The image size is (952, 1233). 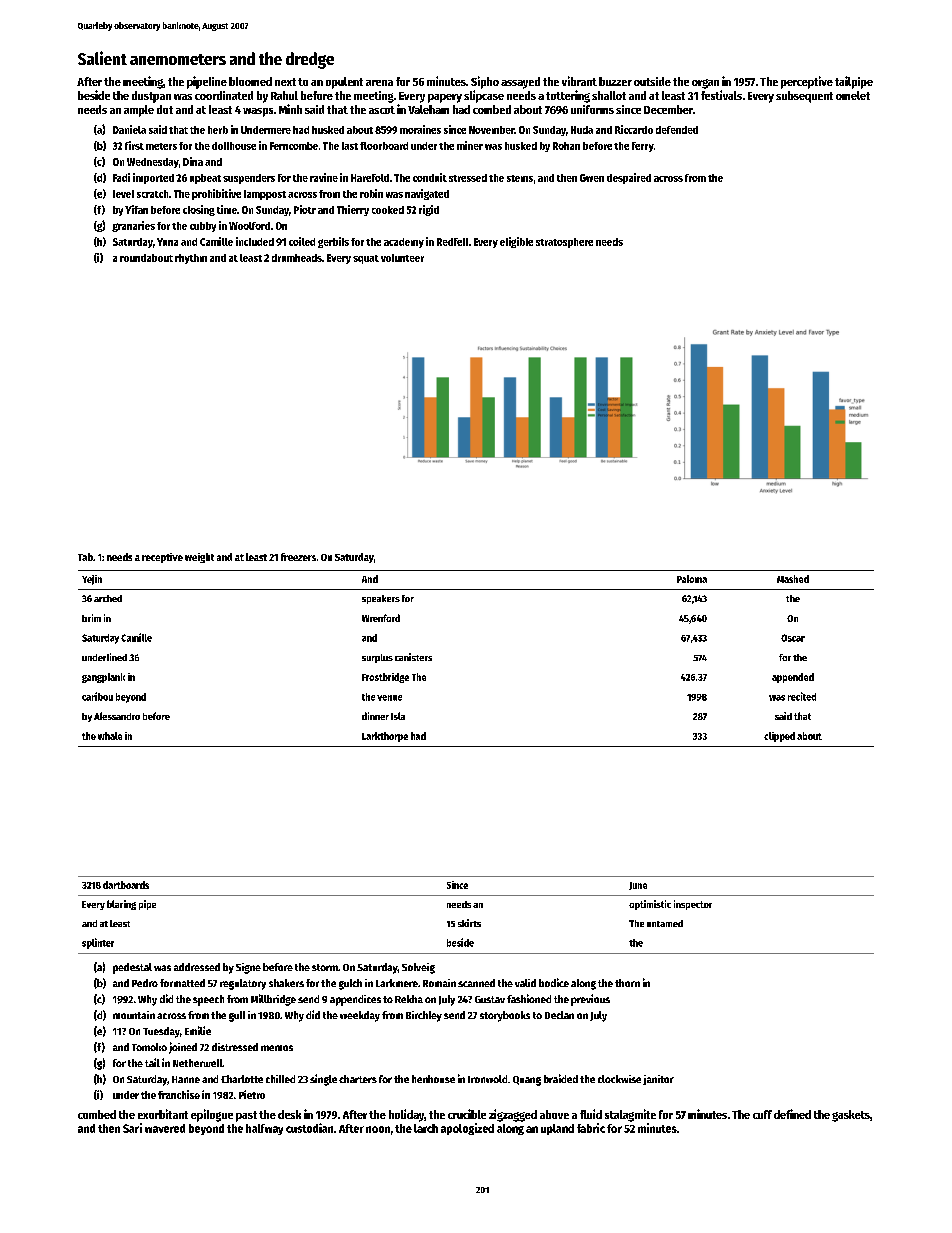 What do you see at coordinates (469, 923) in the document?
I see `skirts` at bounding box center [469, 923].
